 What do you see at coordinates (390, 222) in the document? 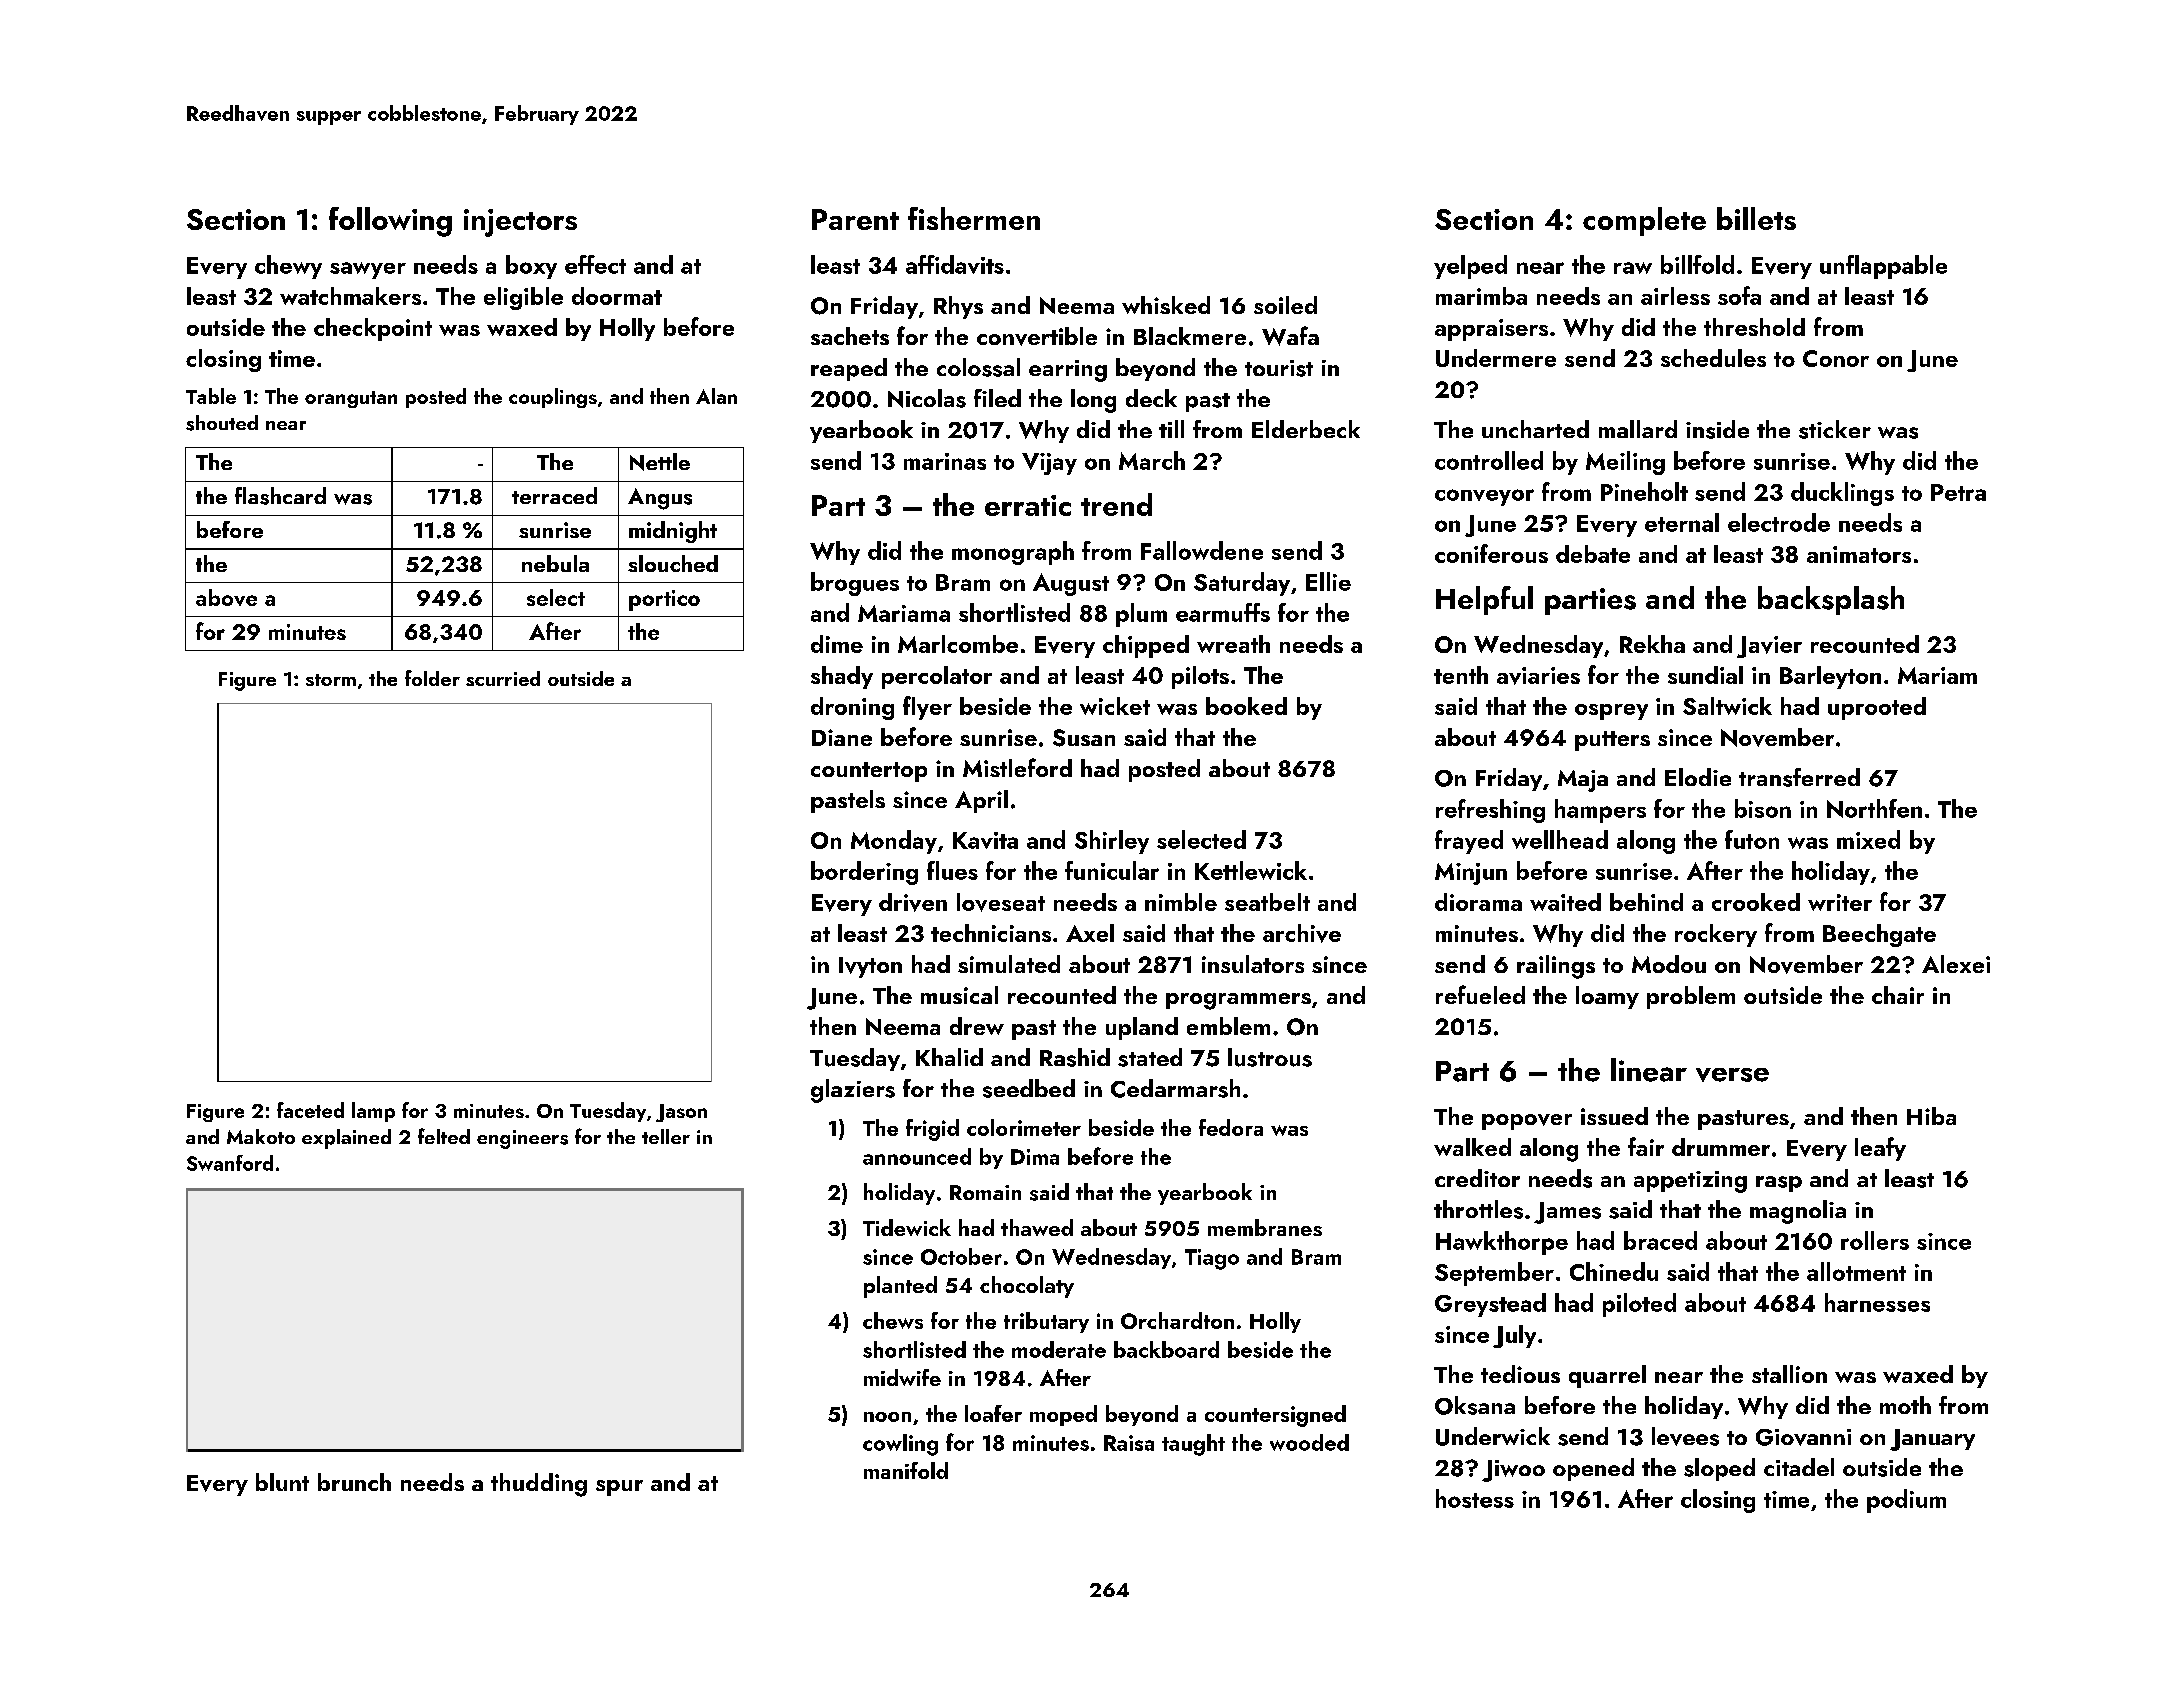
I see `following` at bounding box center [390, 222].
